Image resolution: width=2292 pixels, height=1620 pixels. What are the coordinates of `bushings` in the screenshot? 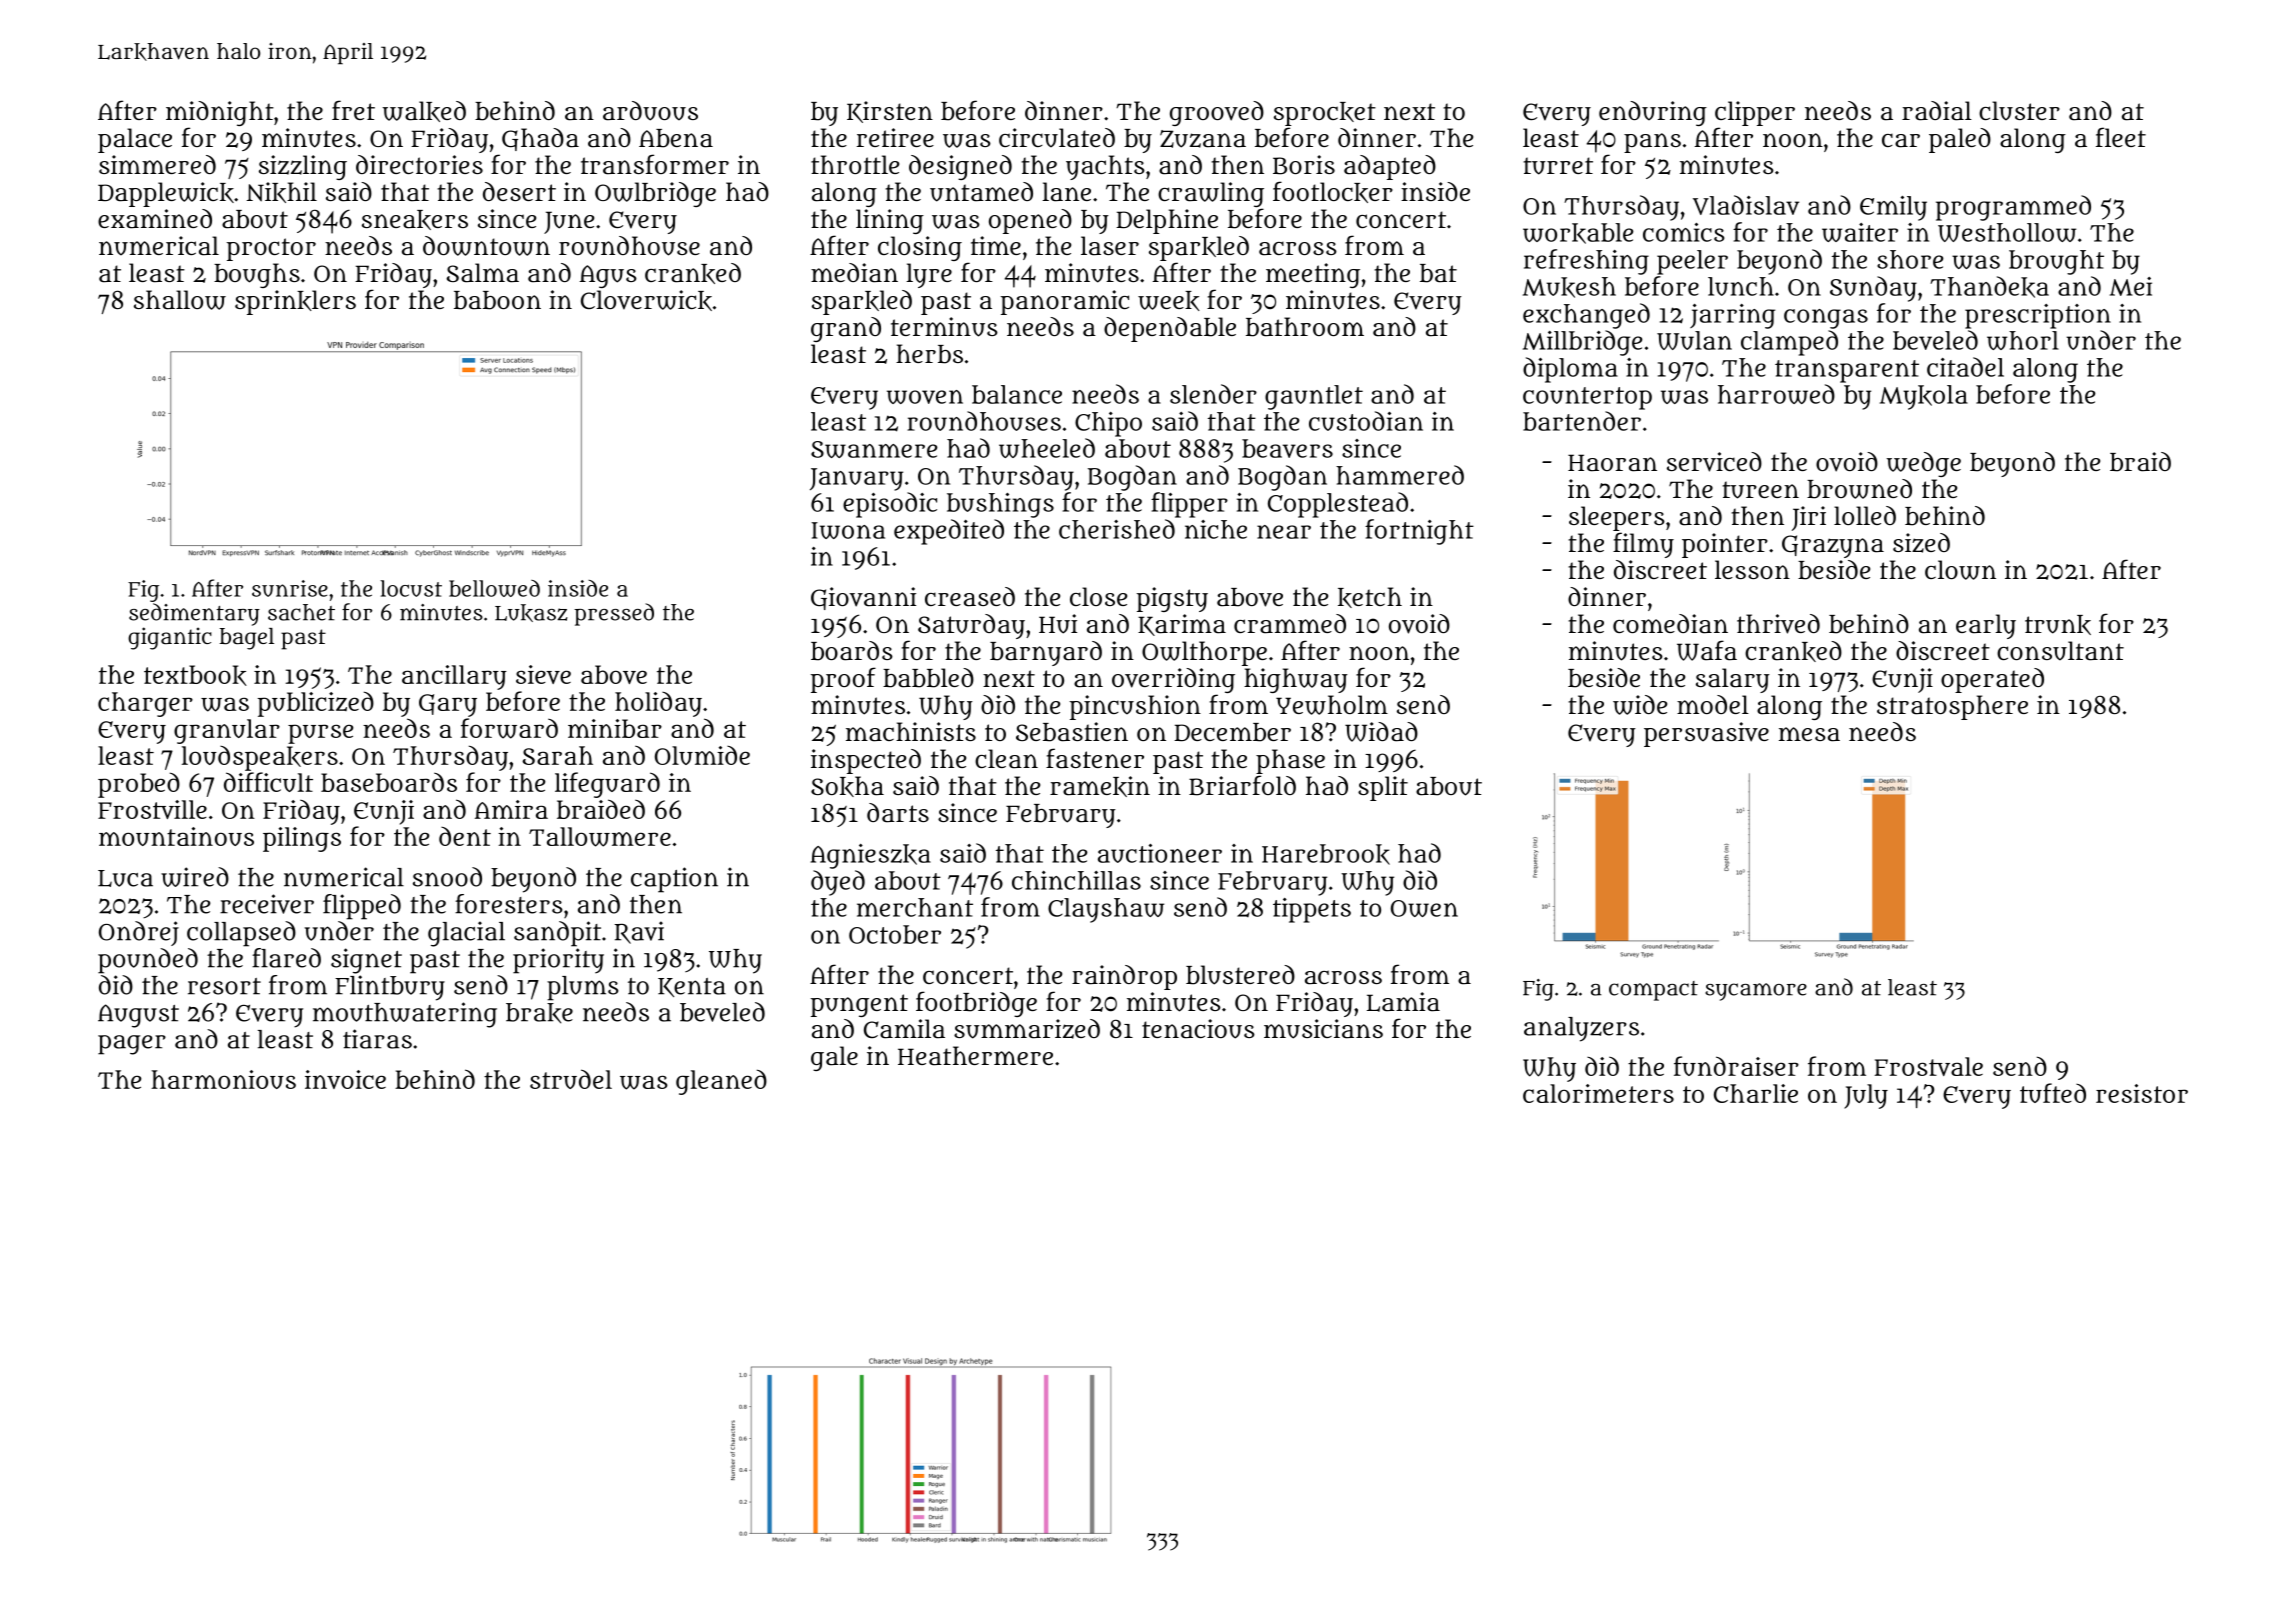 It's located at (1000, 505).
